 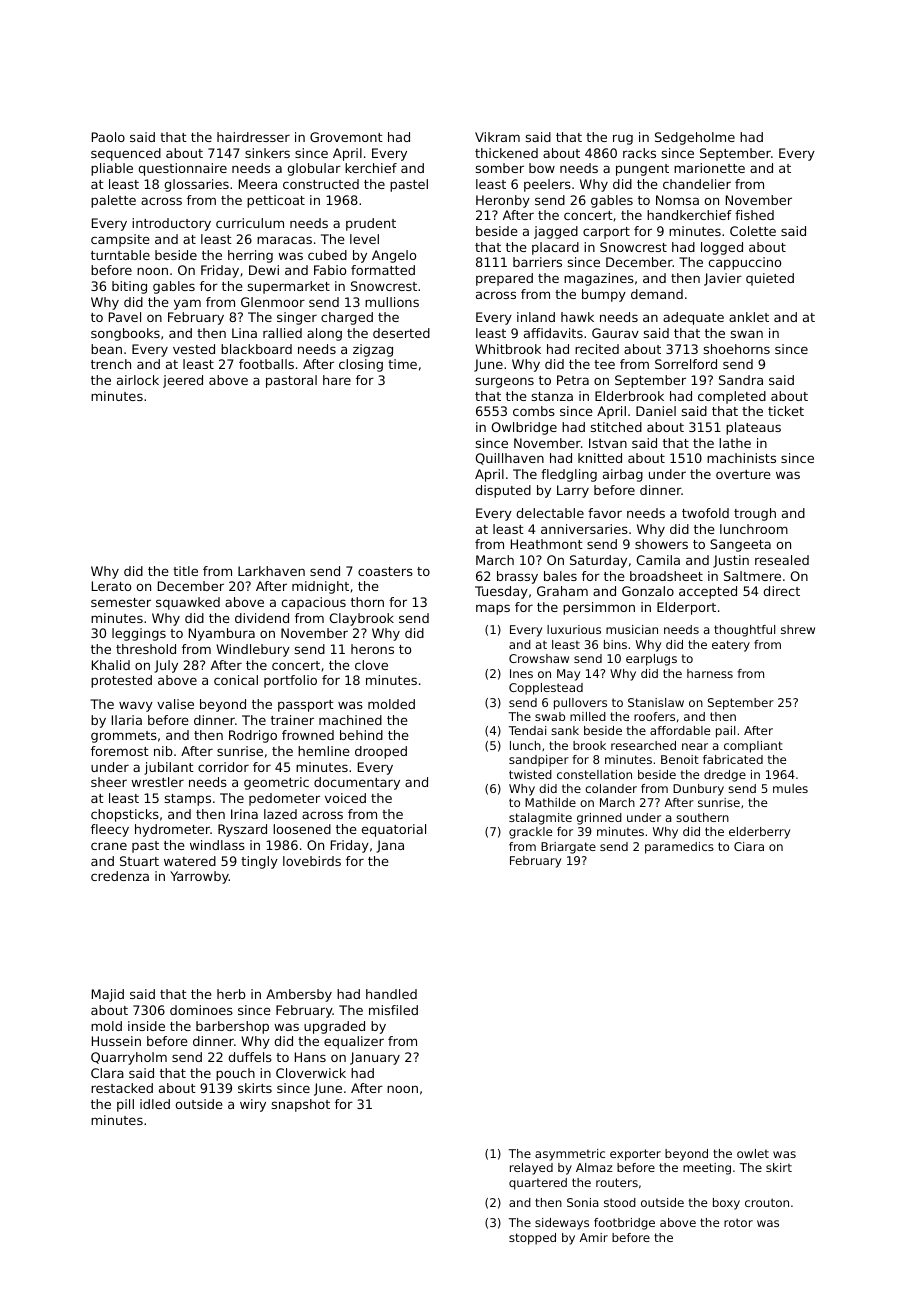 What do you see at coordinates (244, 814) in the document?
I see `Irina` at bounding box center [244, 814].
